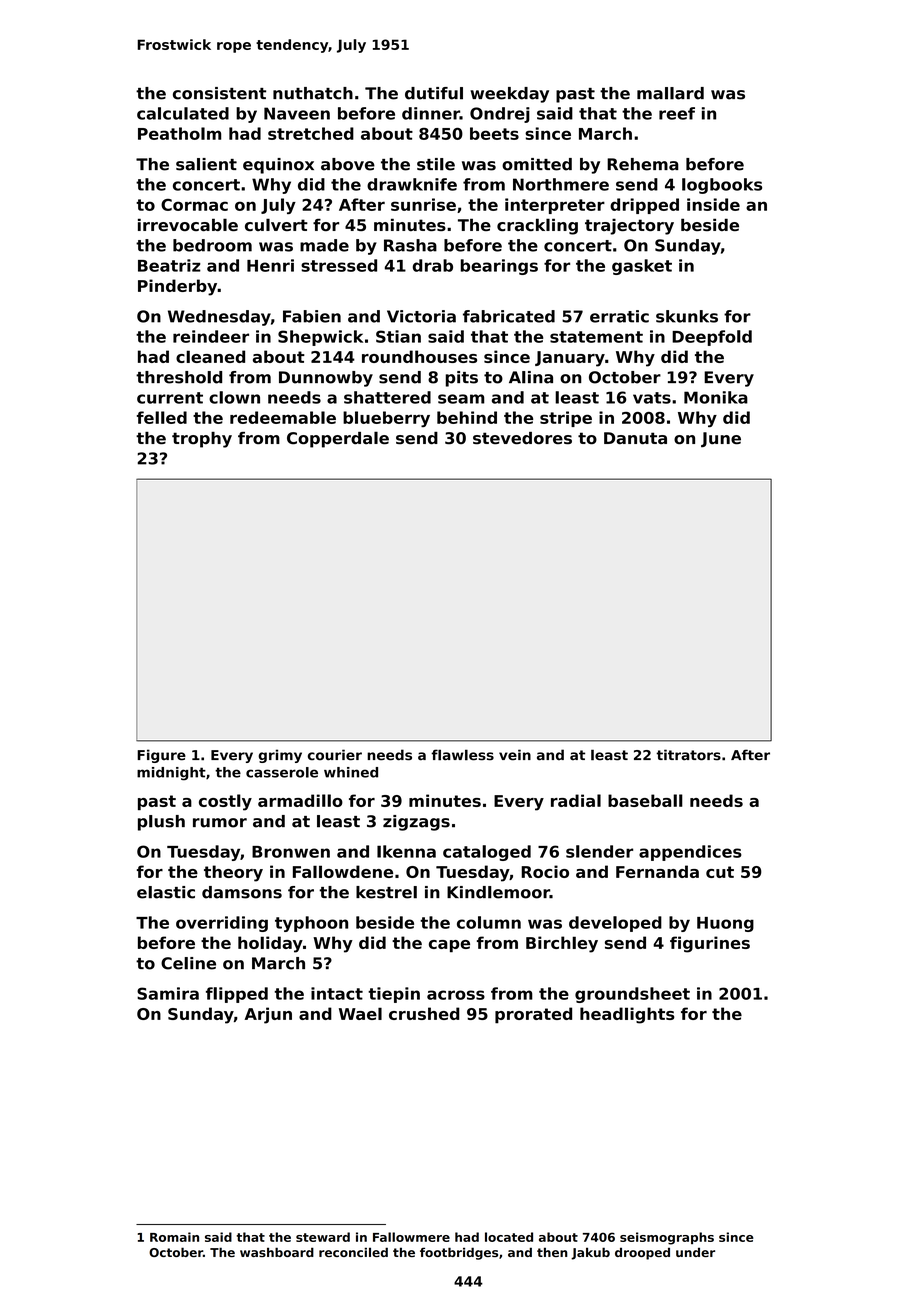 The image size is (908, 1316). I want to click on mallard, so click(670, 93).
